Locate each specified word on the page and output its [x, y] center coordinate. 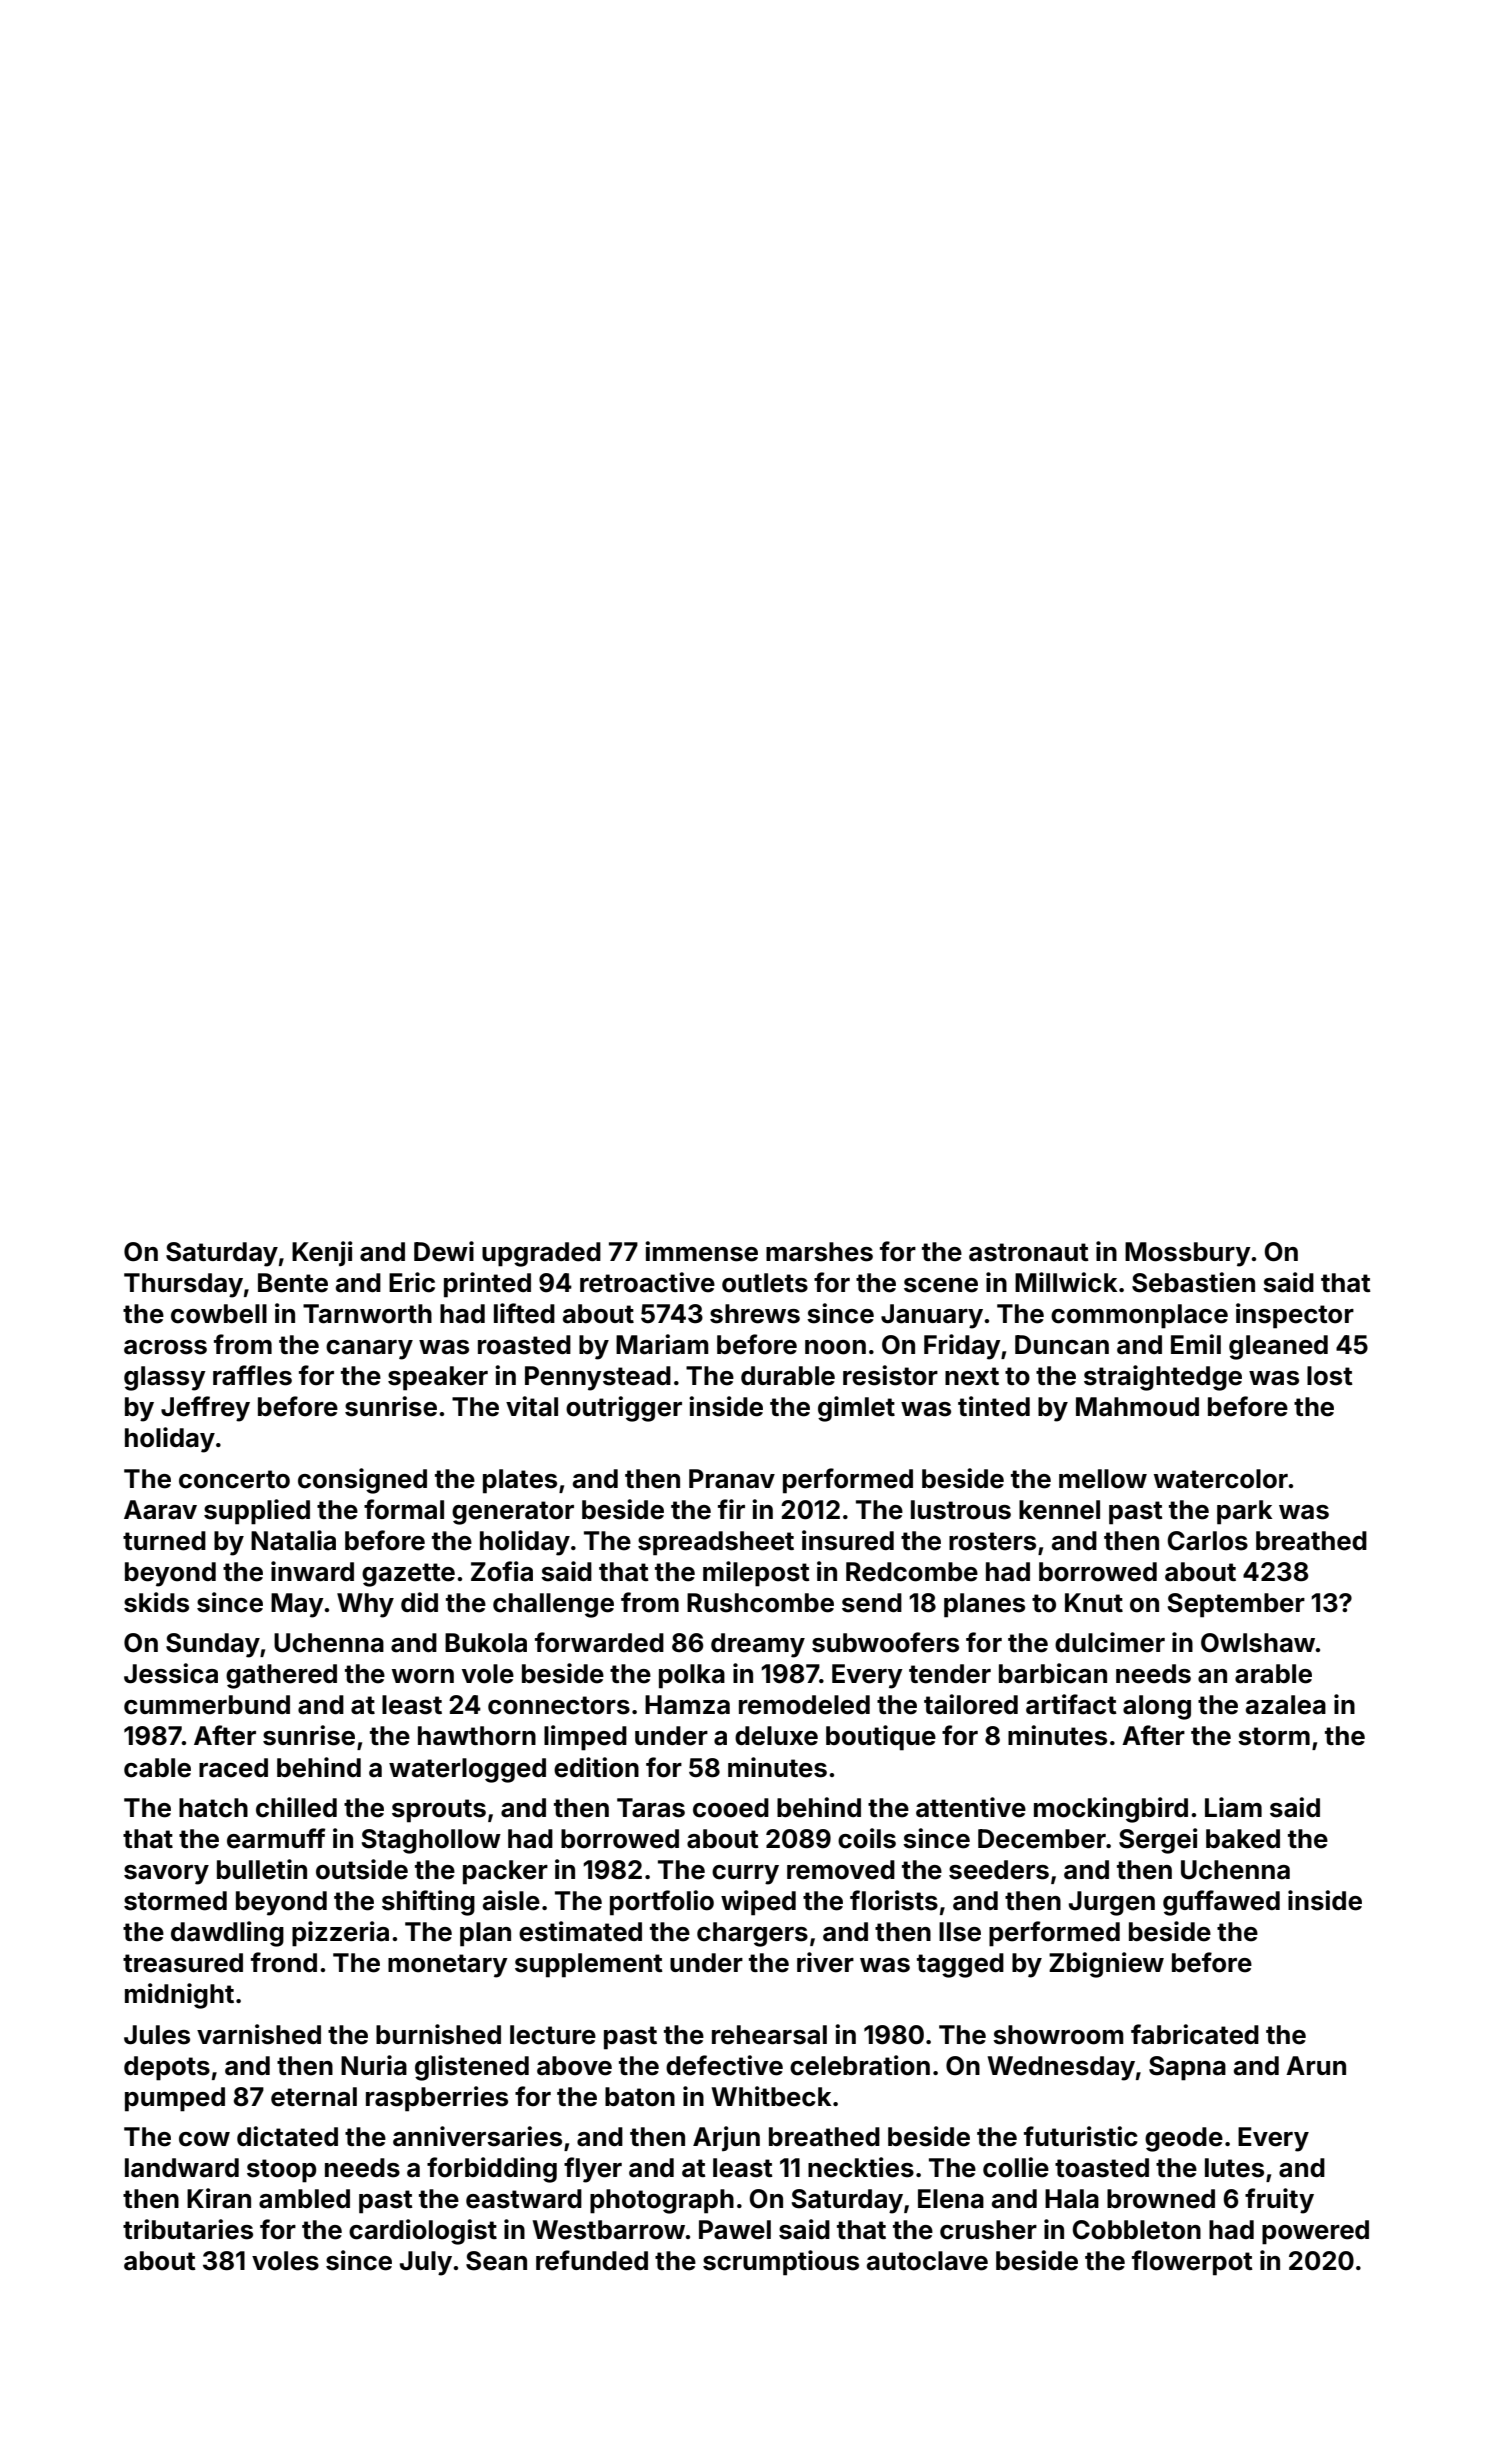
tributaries [188, 2229]
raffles [252, 1375]
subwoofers [885, 1642]
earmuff [276, 1838]
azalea [1286, 1705]
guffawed [1221, 1903]
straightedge [1163, 1378]
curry [745, 1875]
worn [423, 1676]
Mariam [662, 1344]
